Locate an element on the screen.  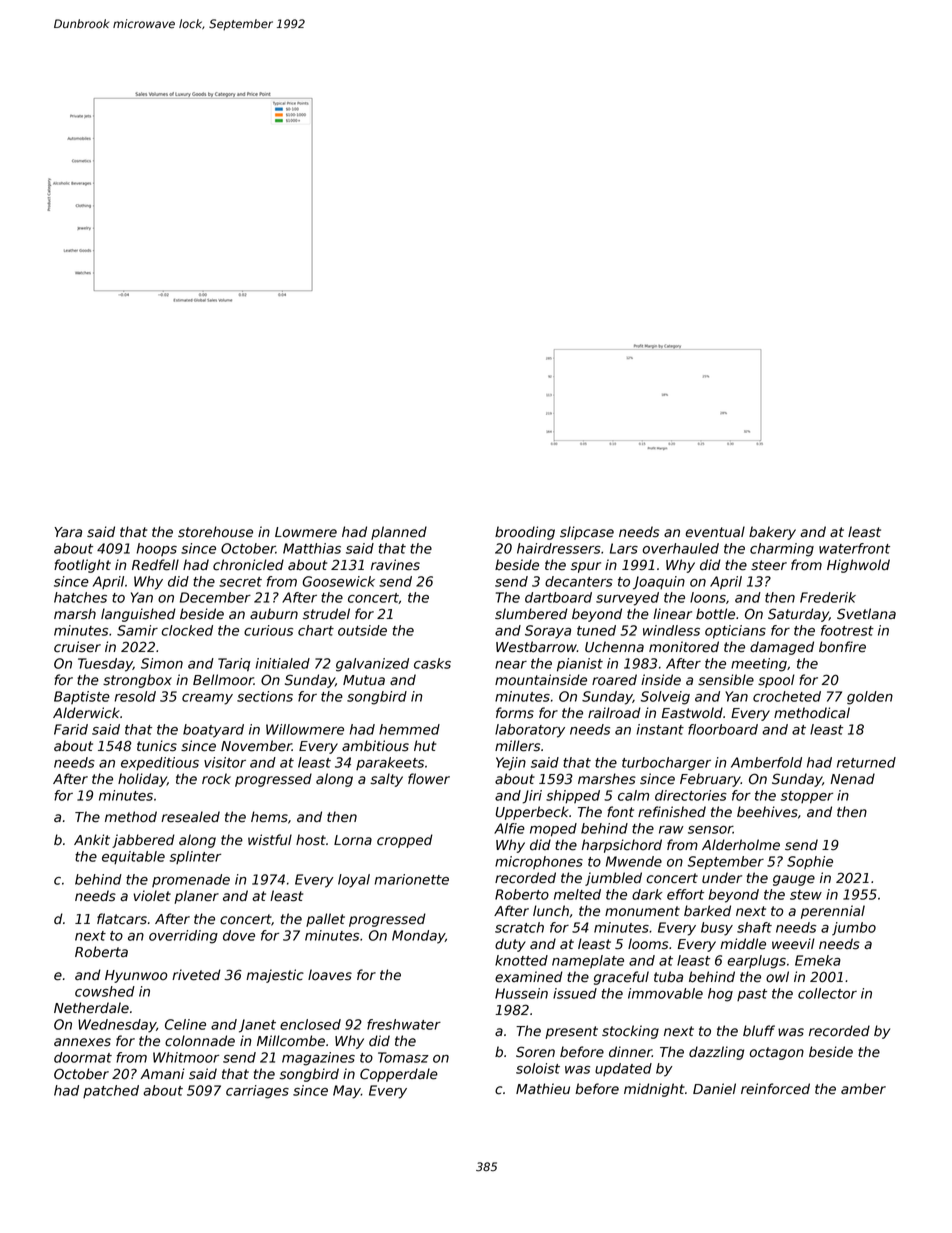
marionette is located at coordinates (411, 879).
